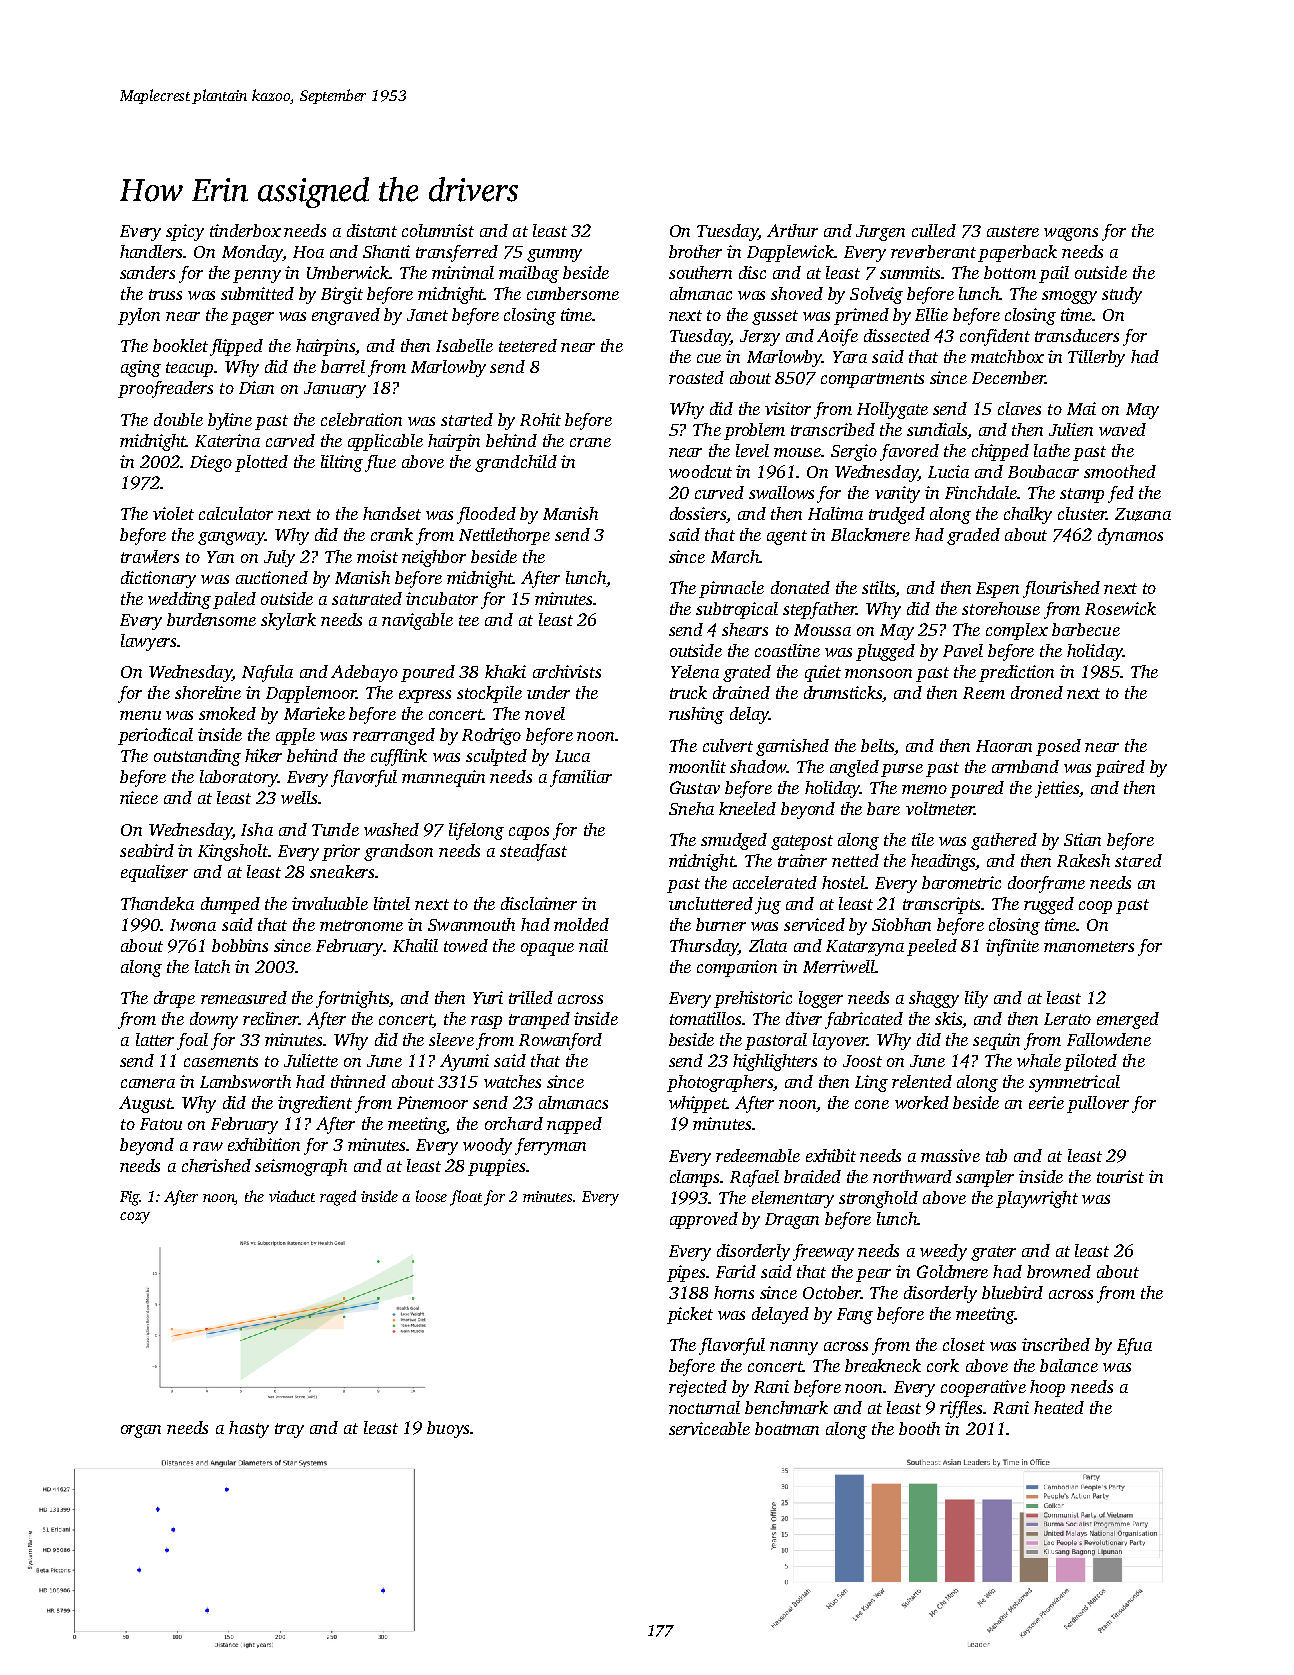 This document has width=1294, height=1675. Describe the element at coordinates (1090, 1062) in the document. I see `piloted` at that location.
